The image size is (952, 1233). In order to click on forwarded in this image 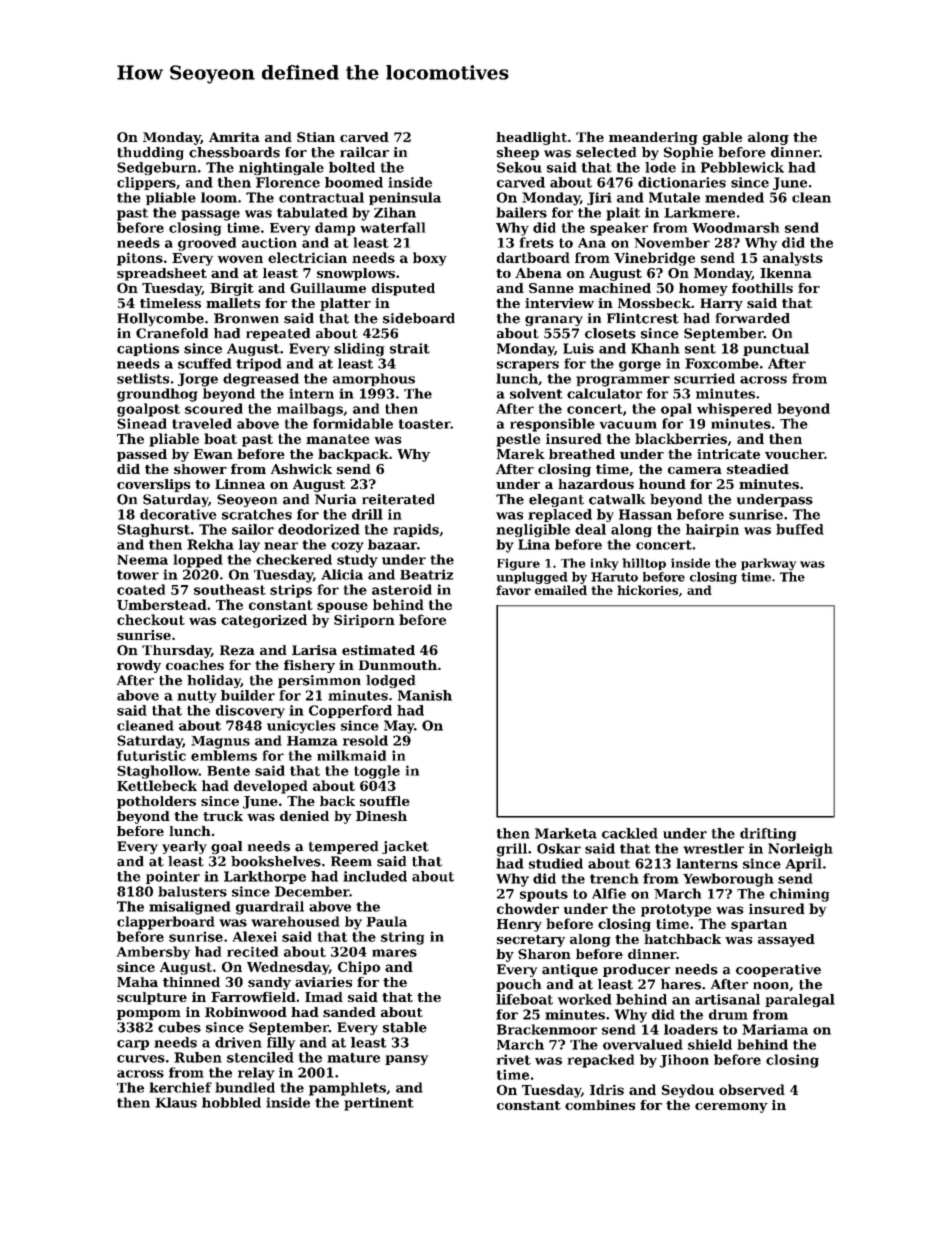, I will do `click(753, 318)`.
